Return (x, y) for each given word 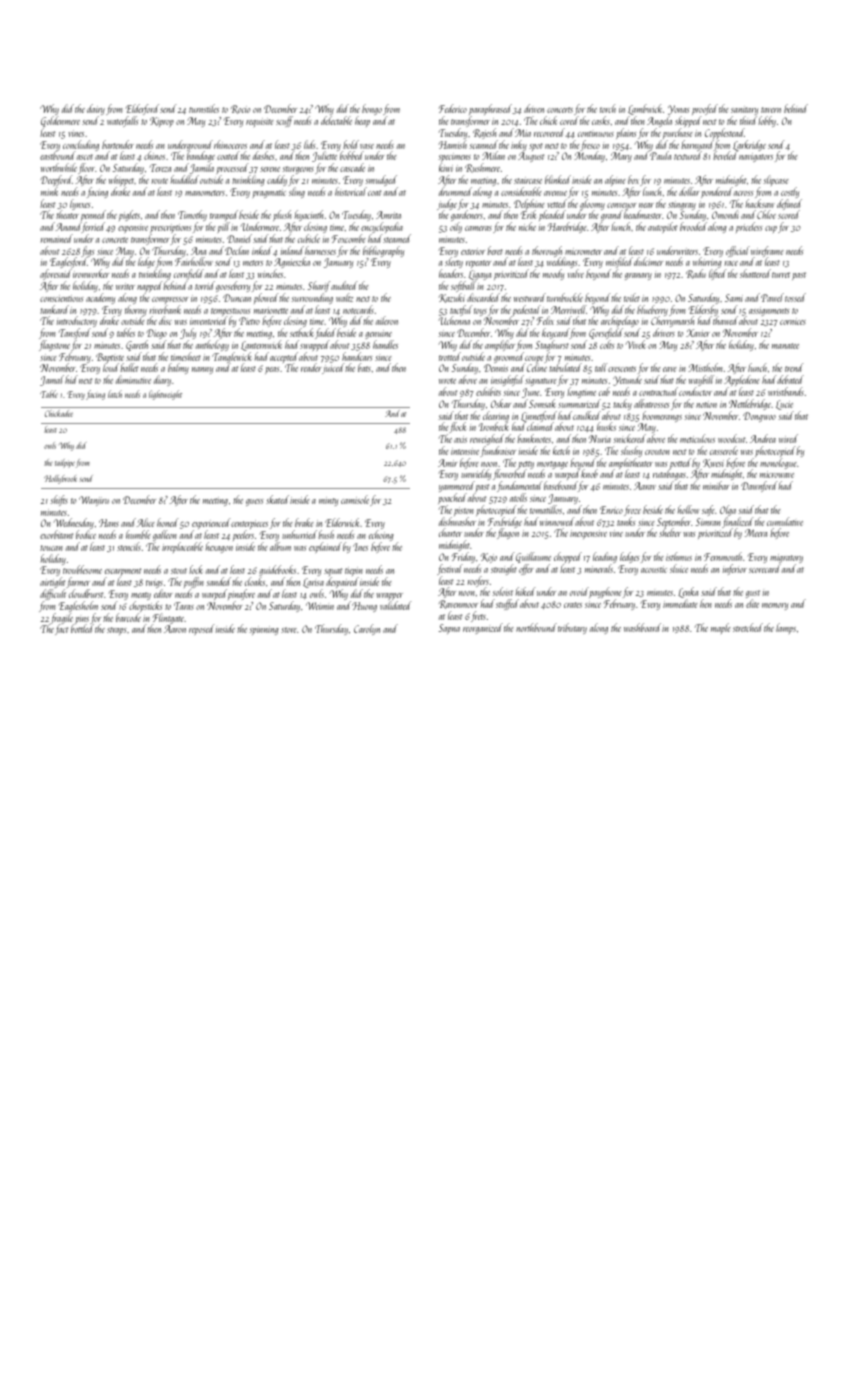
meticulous (697, 438)
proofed (705, 110)
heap (362, 121)
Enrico (611, 510)
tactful (461, 311)
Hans (109, 523)
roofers (478, 582)
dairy (96, 109)
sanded (219, 581)
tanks (626, 521)
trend (794, 367)
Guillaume (533, 557)
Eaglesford (68, 264)
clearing (496, 417)
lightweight (165, 395)
